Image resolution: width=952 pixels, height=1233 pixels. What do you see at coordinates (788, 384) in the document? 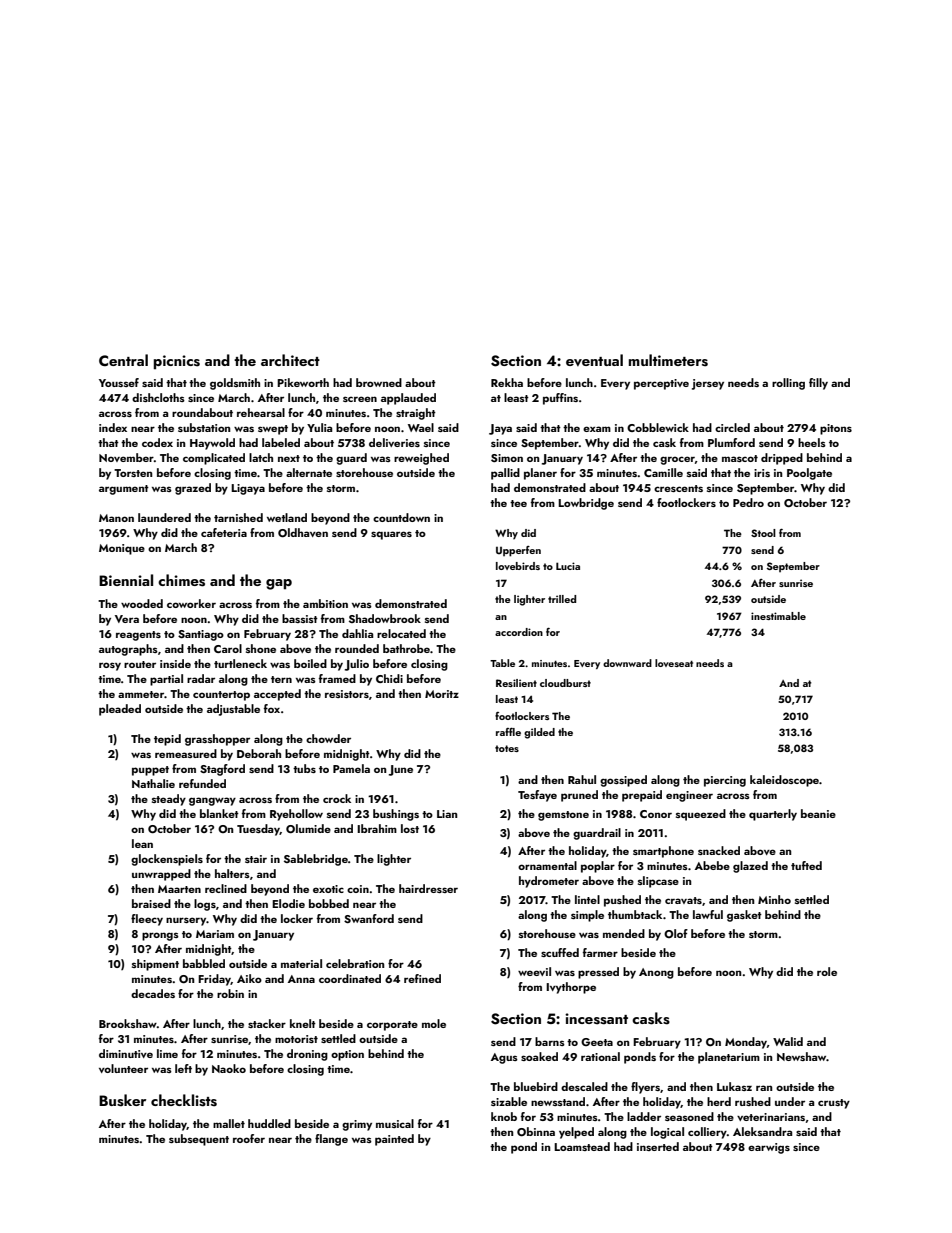
I see `rolling` at bounding box center [788, 384].
